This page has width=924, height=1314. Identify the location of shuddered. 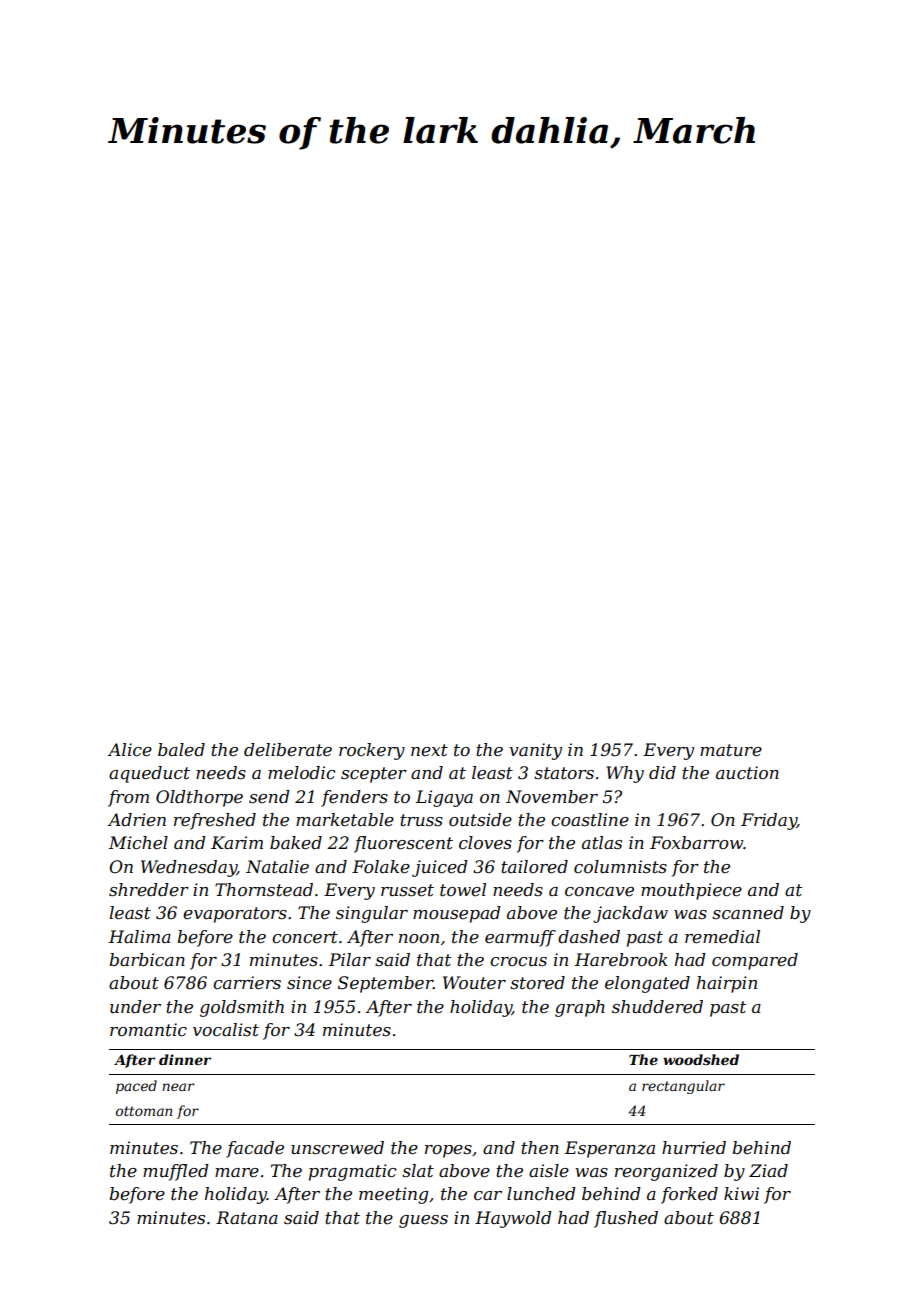
(657, 1007).
